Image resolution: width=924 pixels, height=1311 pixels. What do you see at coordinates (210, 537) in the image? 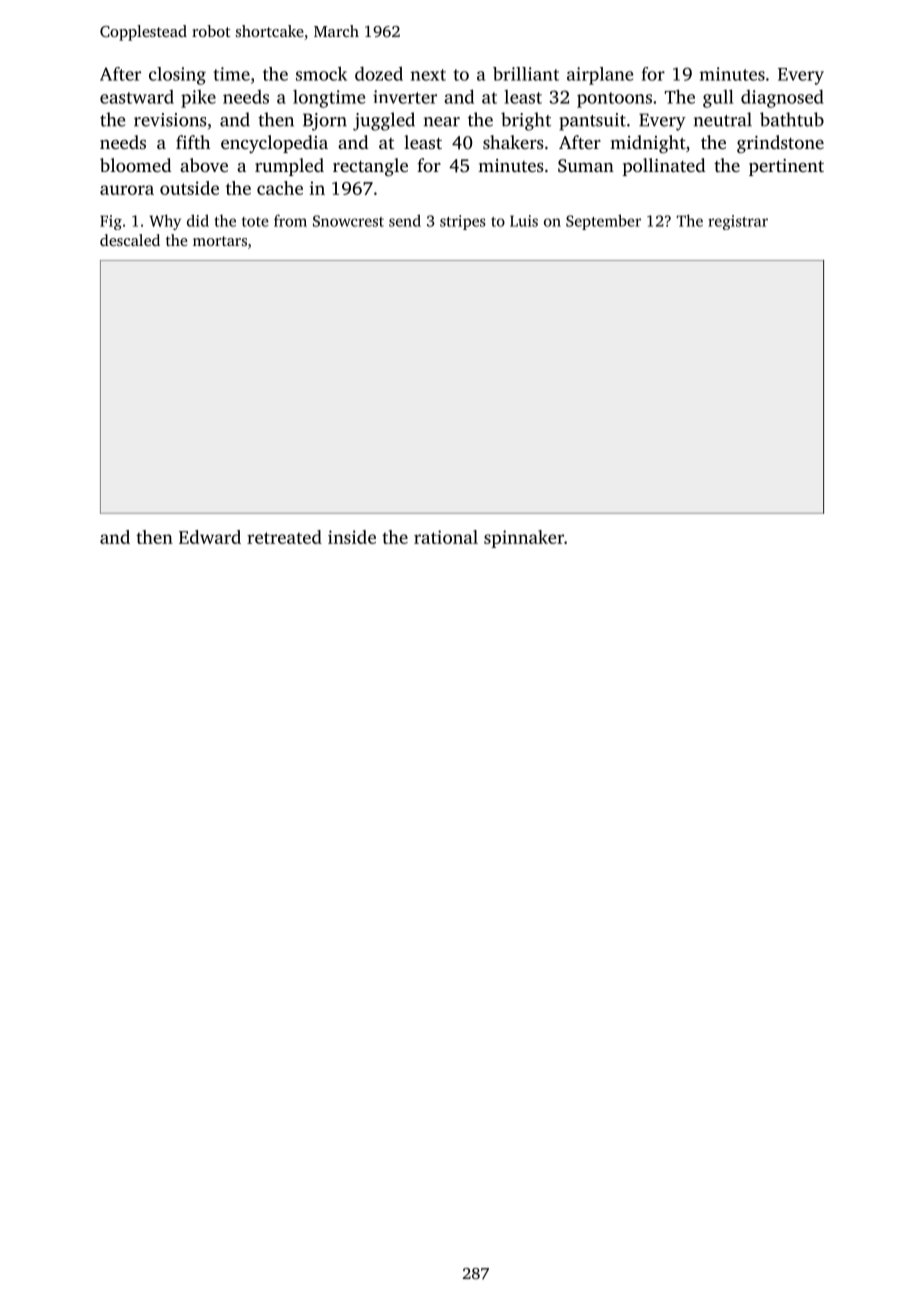
I see `Edward` at bounding box center [210, 537].
